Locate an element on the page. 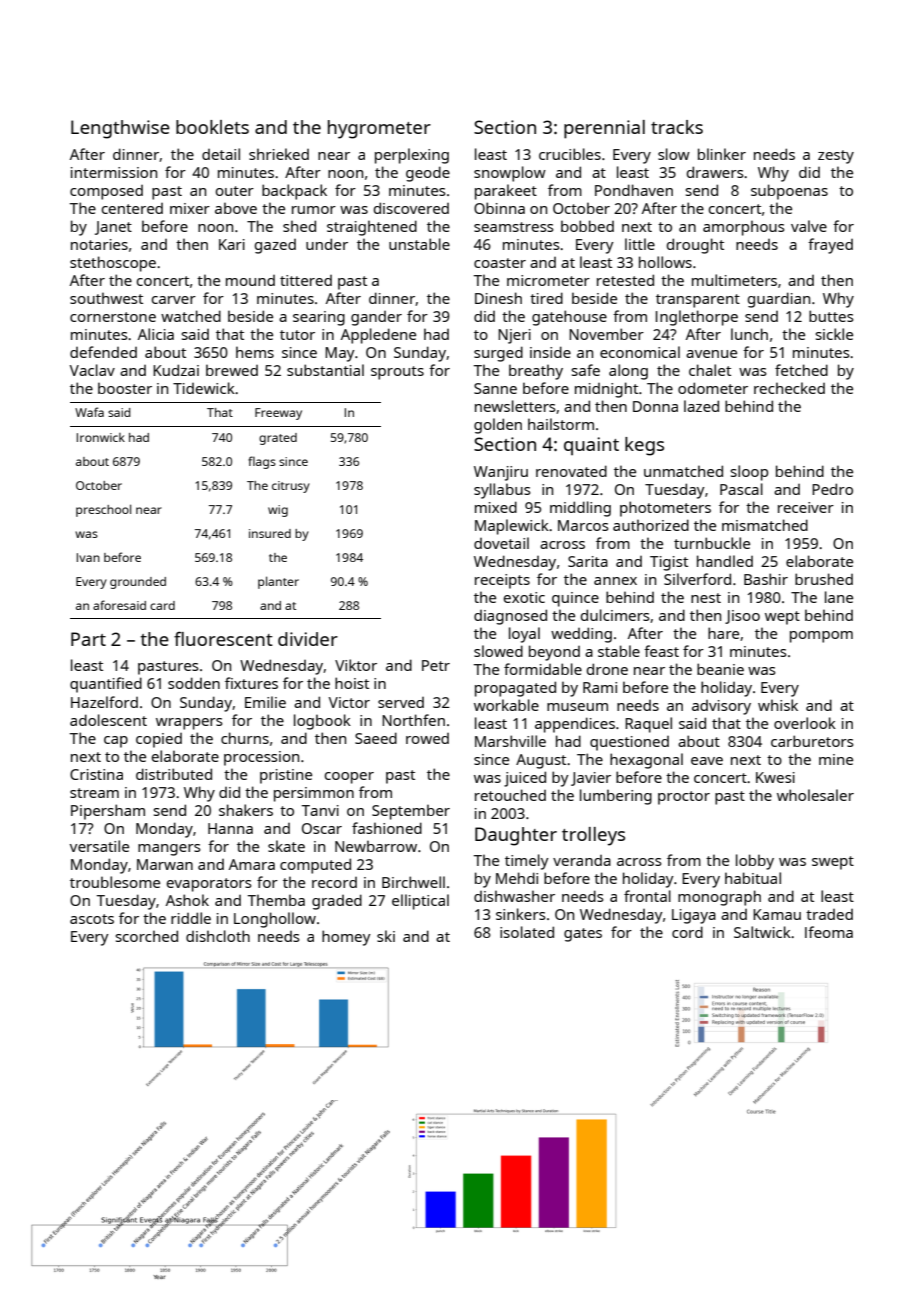 The height and width of the image is (1308, 924). scorched is located at coordinates (147, 936).
